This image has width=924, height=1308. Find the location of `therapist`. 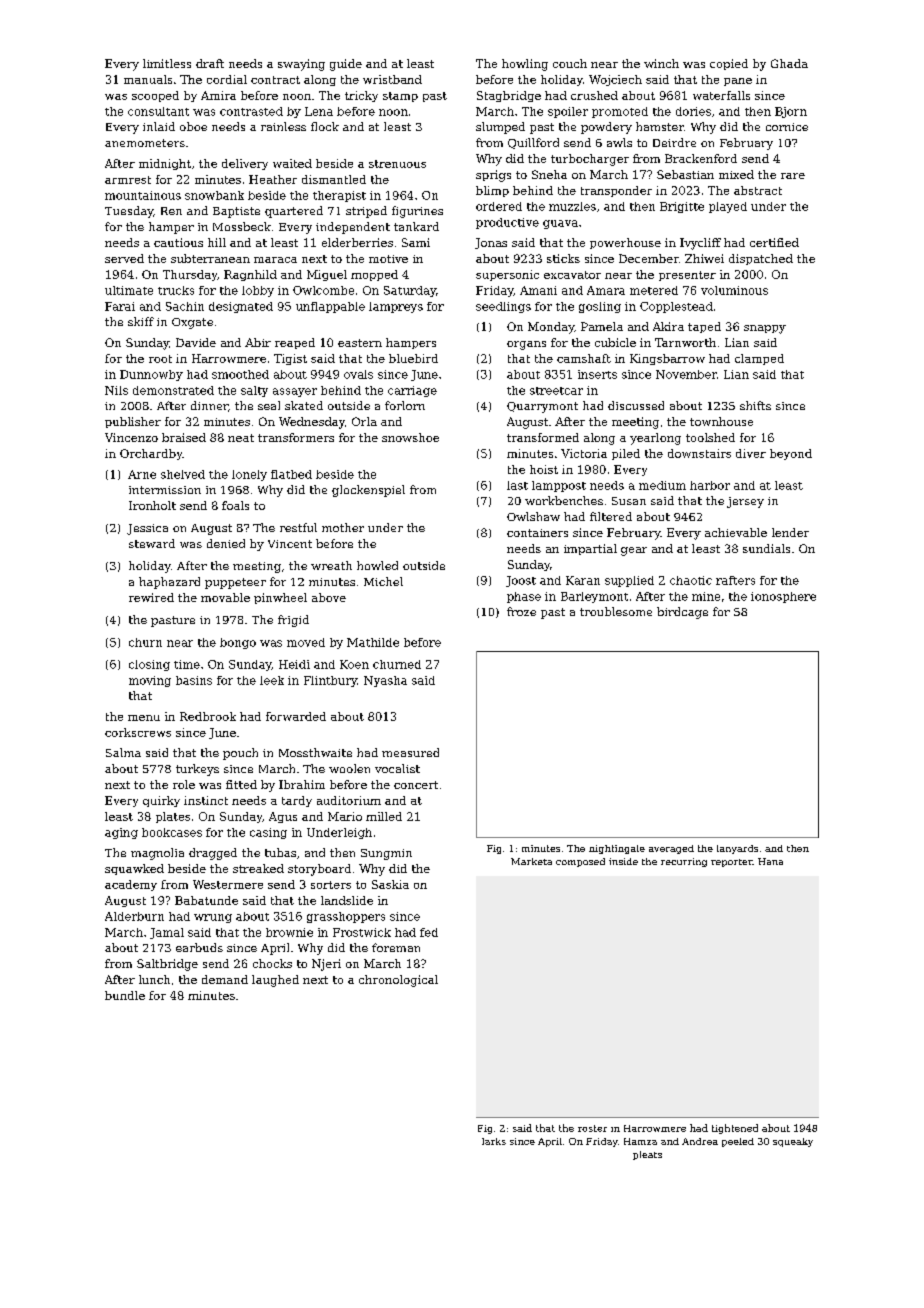

therapist is located at coordinates (339, 196).
